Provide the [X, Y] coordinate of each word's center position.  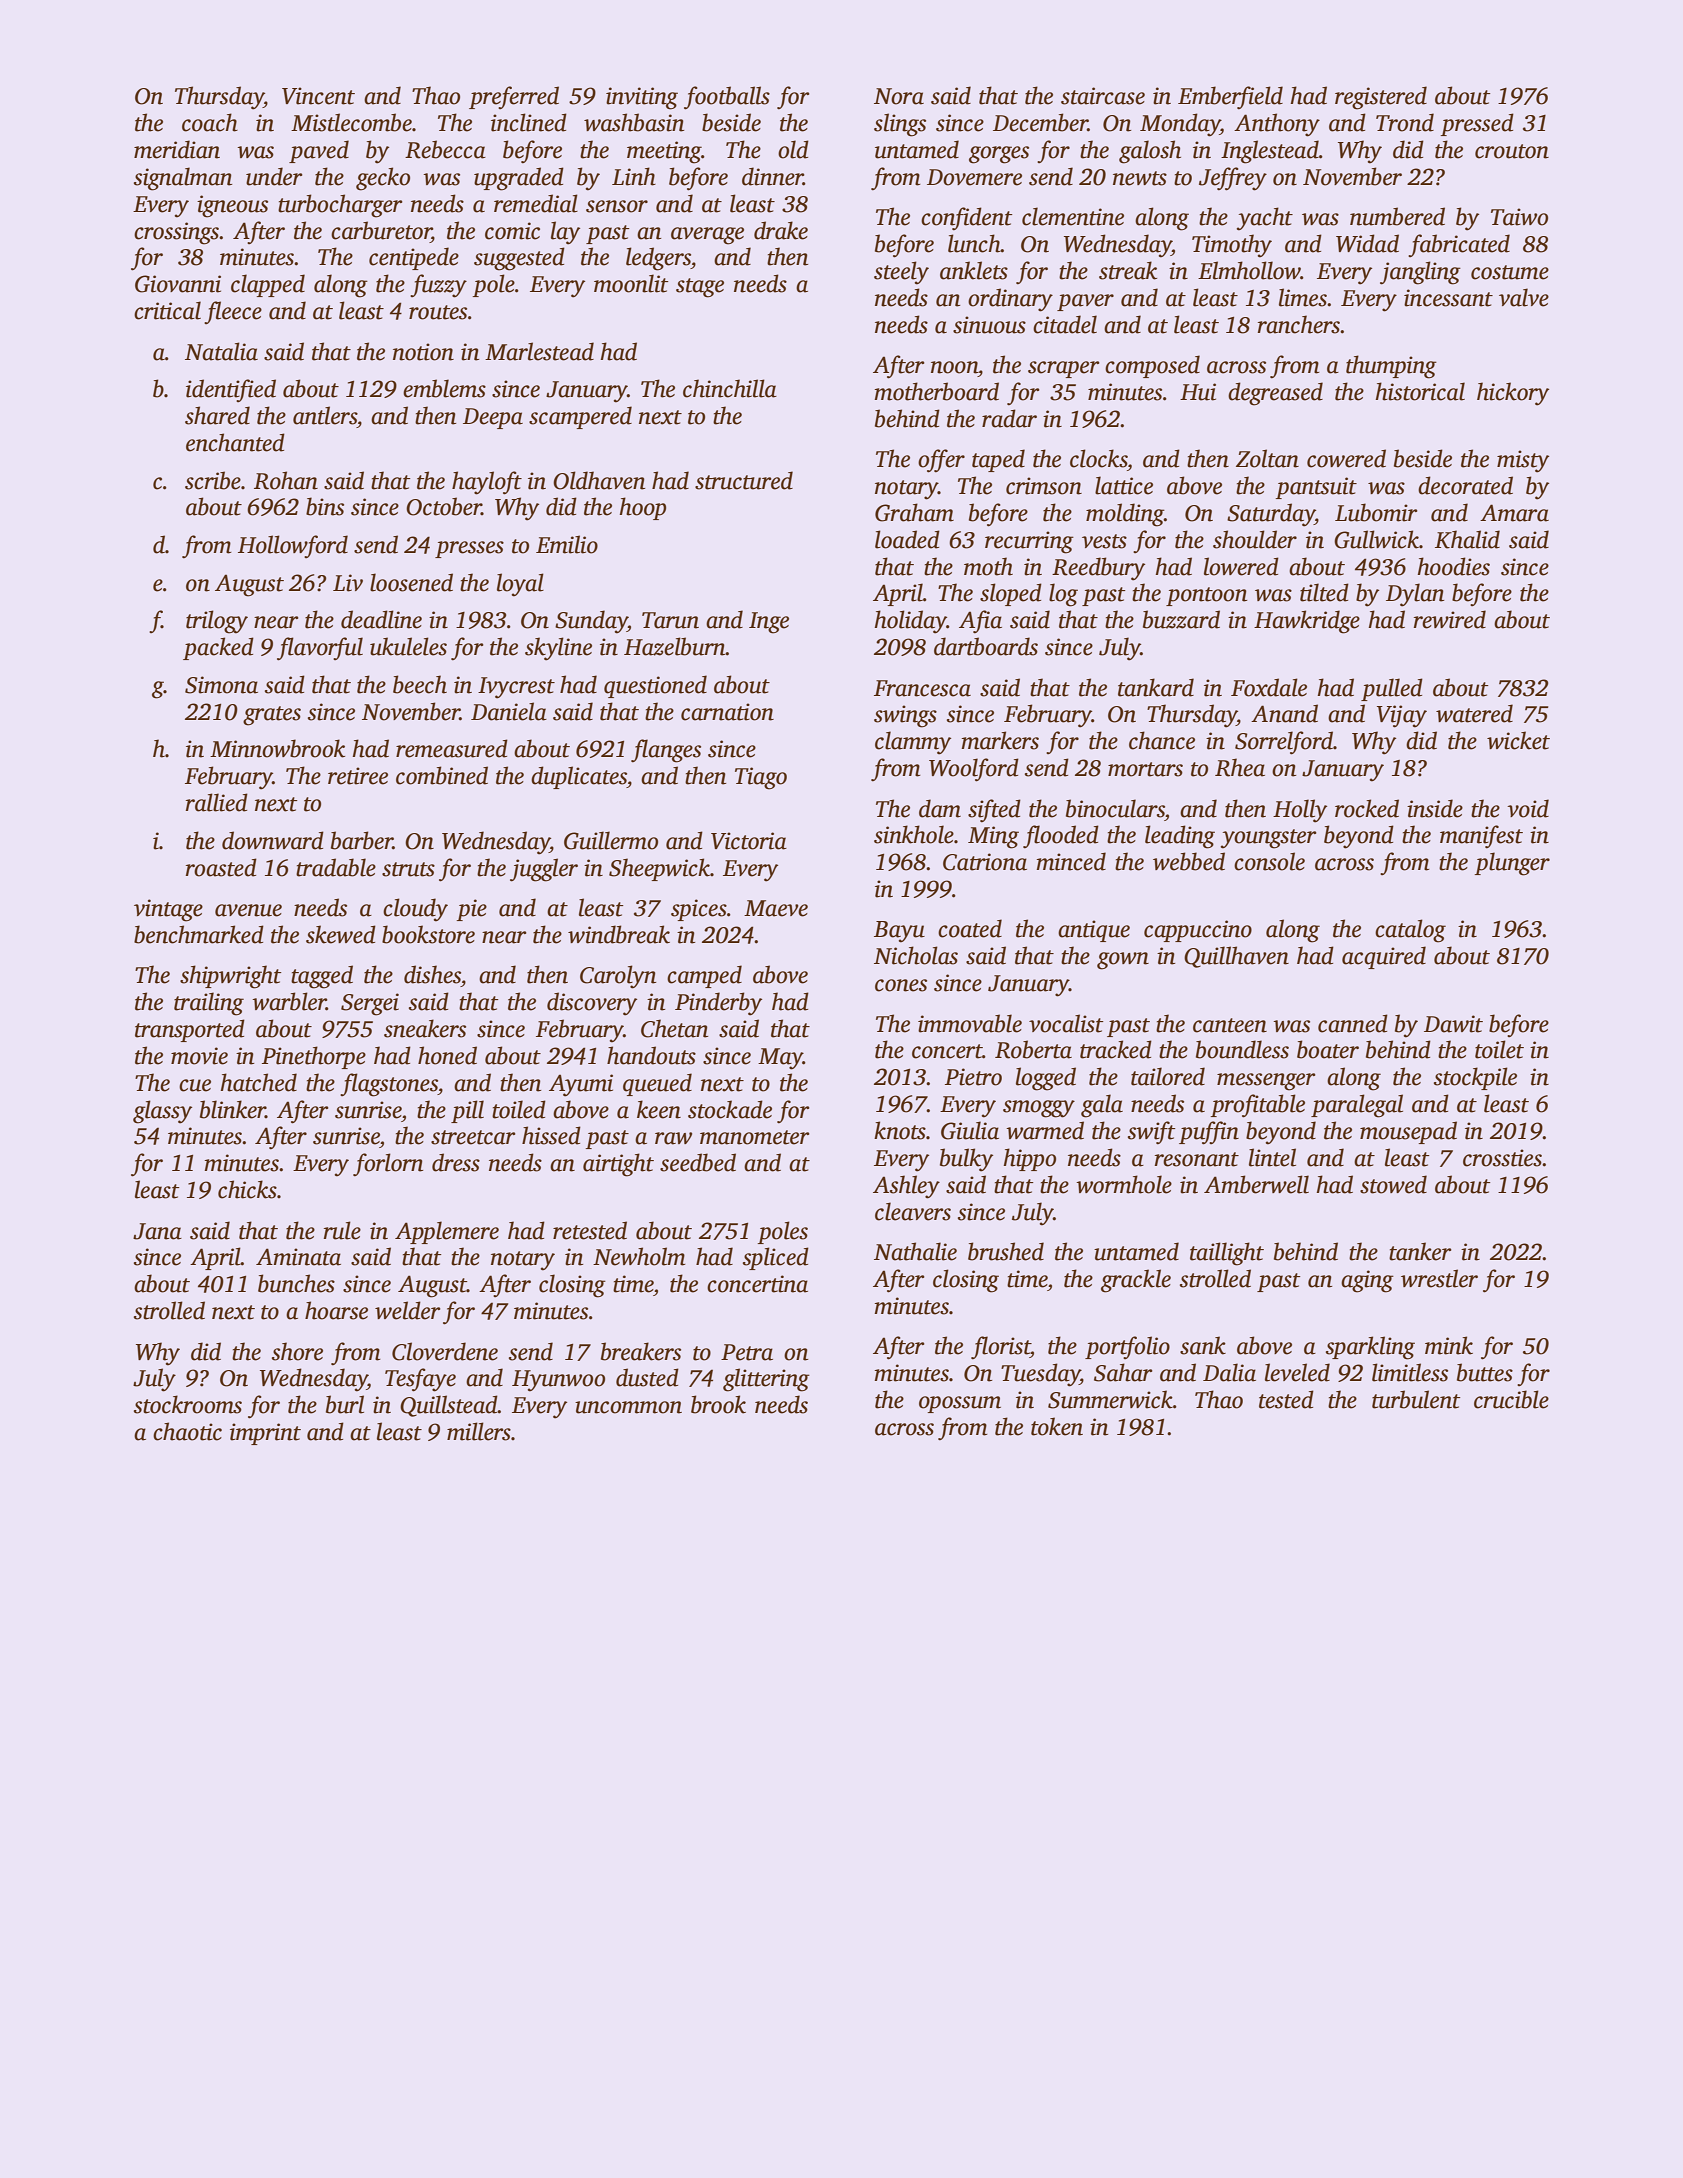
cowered [1346, 458]
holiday [911, 622]
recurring [1029, 542]
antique [1094, 931]
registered [1381, 98]
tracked [1116, 1049]
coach [210, 122]
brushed [1006, 1251]
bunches [296, 1283]
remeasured [452, 748]
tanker [1420, 1251]
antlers [325, 415]
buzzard [1181, 619]
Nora [899, 96]
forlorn [388, 1165]
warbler [289, 1001]
